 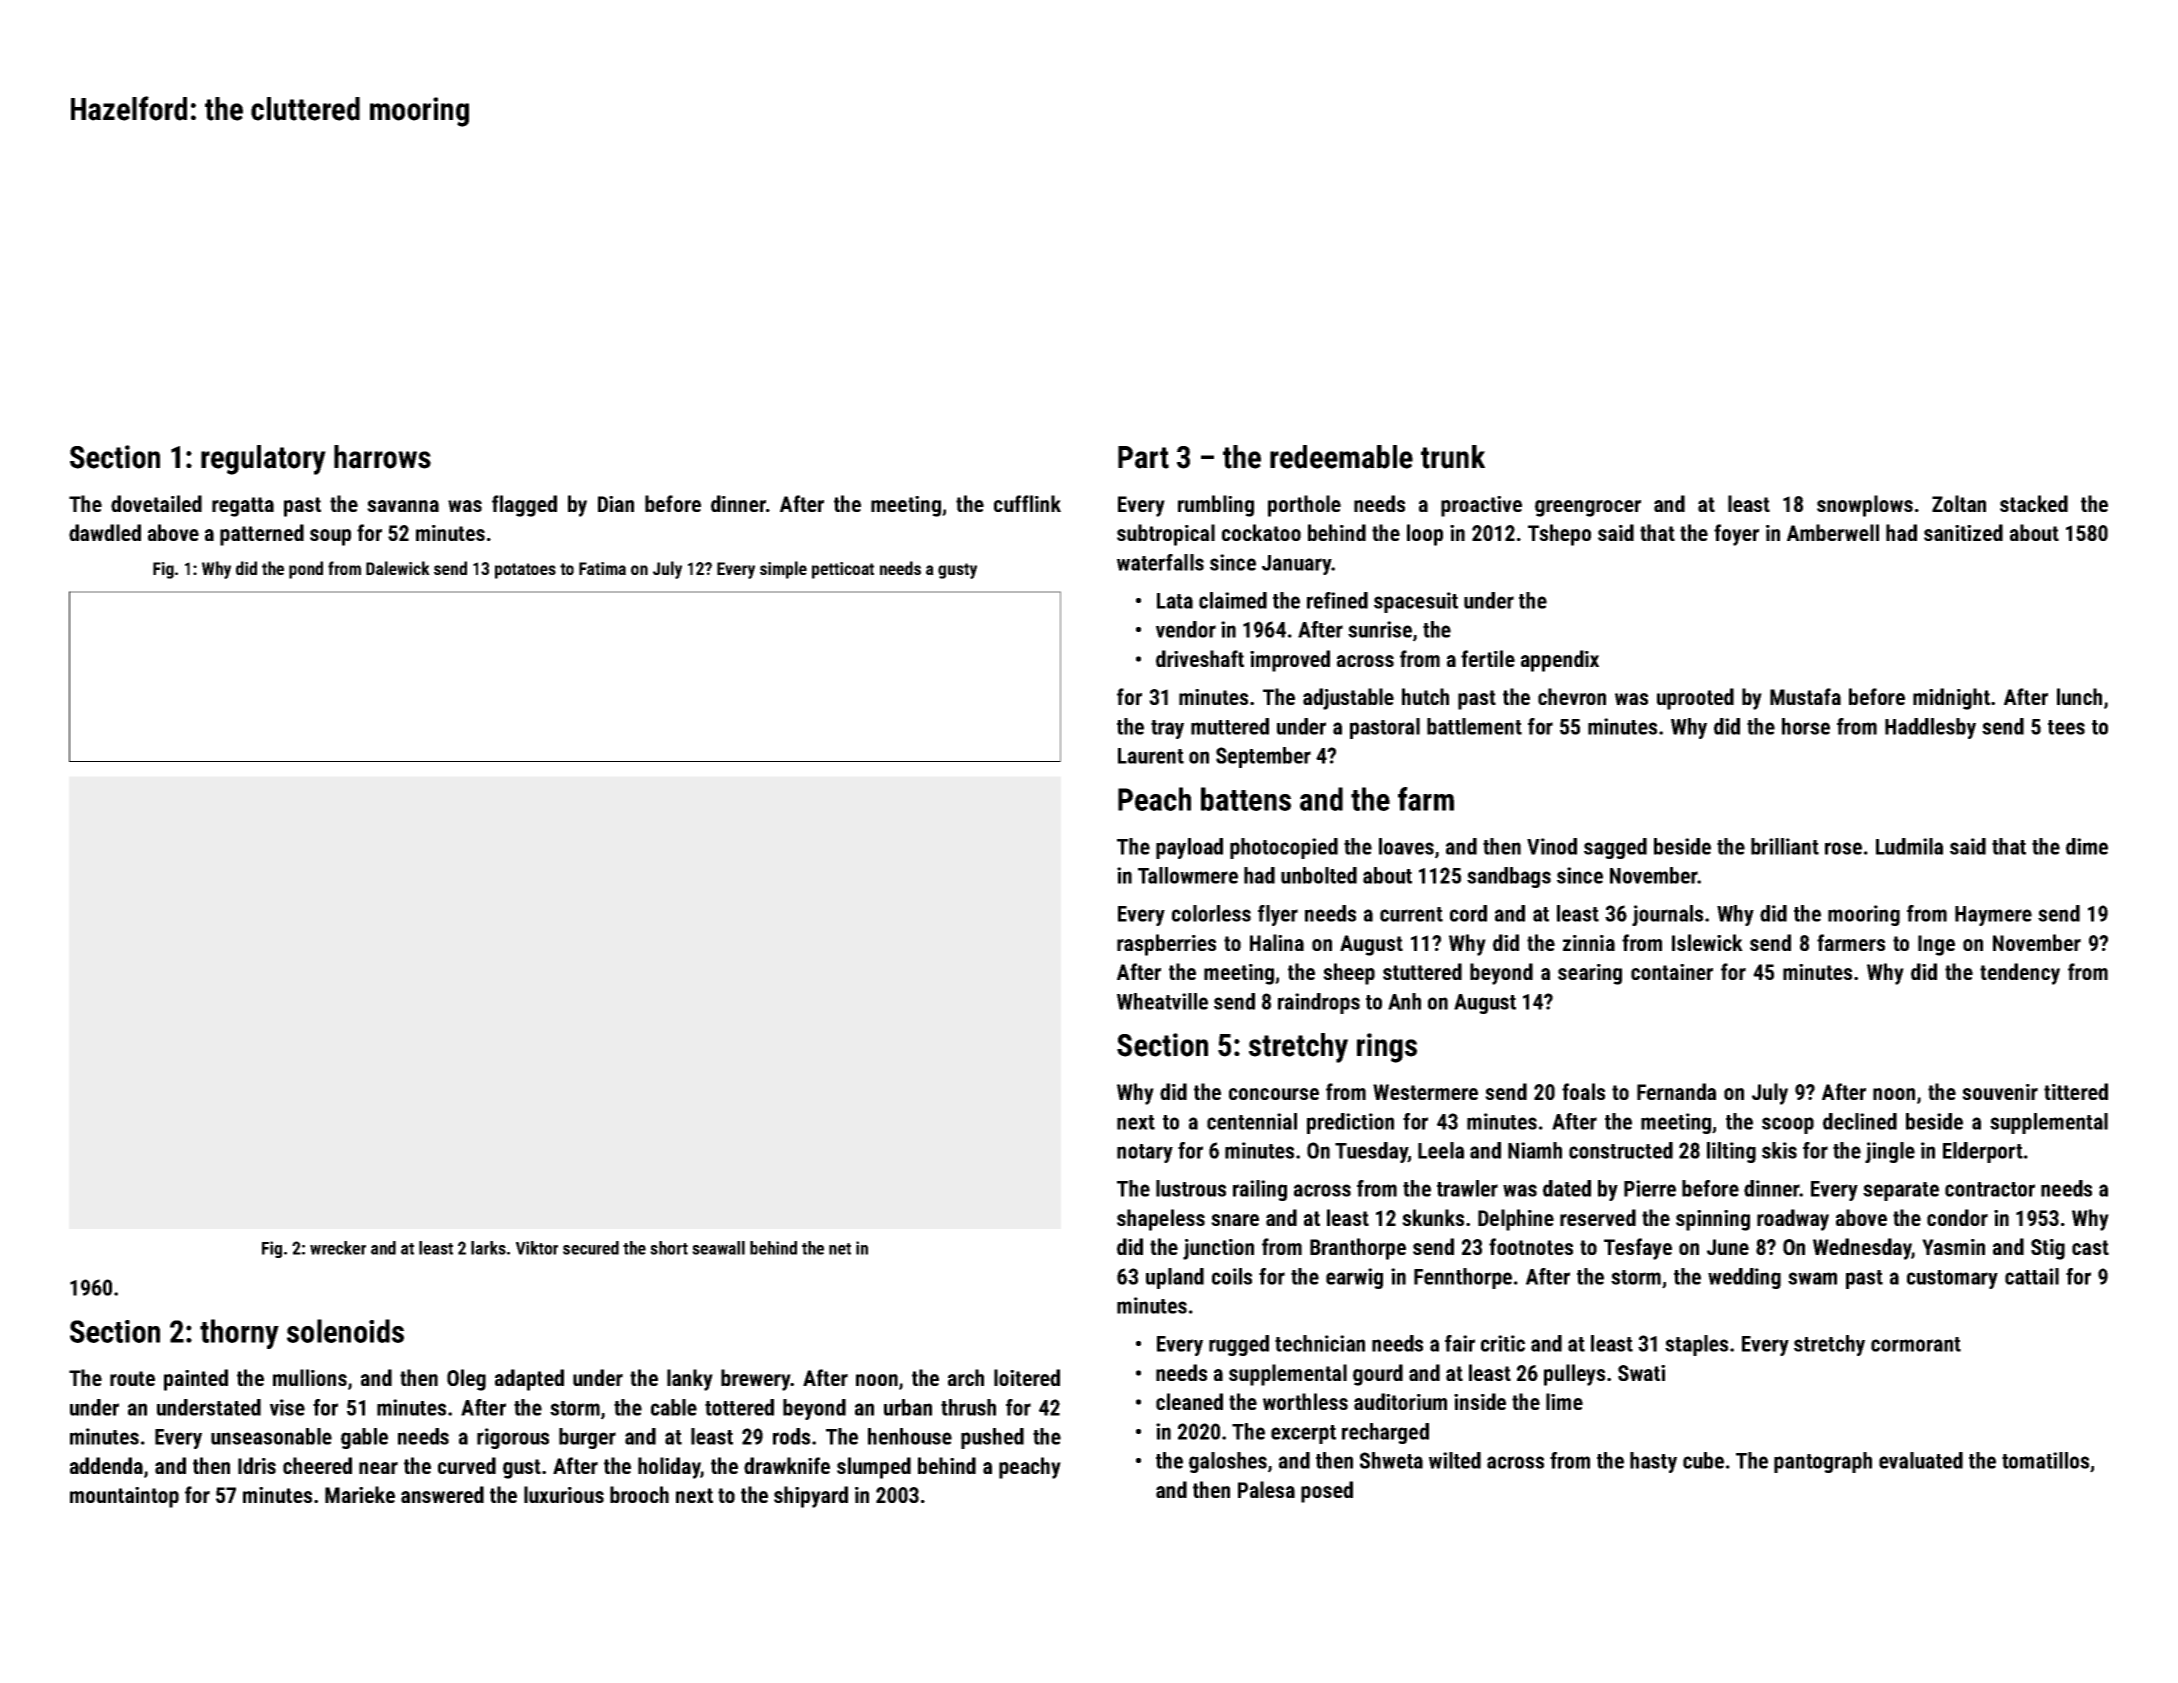 What do you see at coordinates (1453, 457) in the screenshot?
I see `trunk` at bounding box center [1453, 457].
